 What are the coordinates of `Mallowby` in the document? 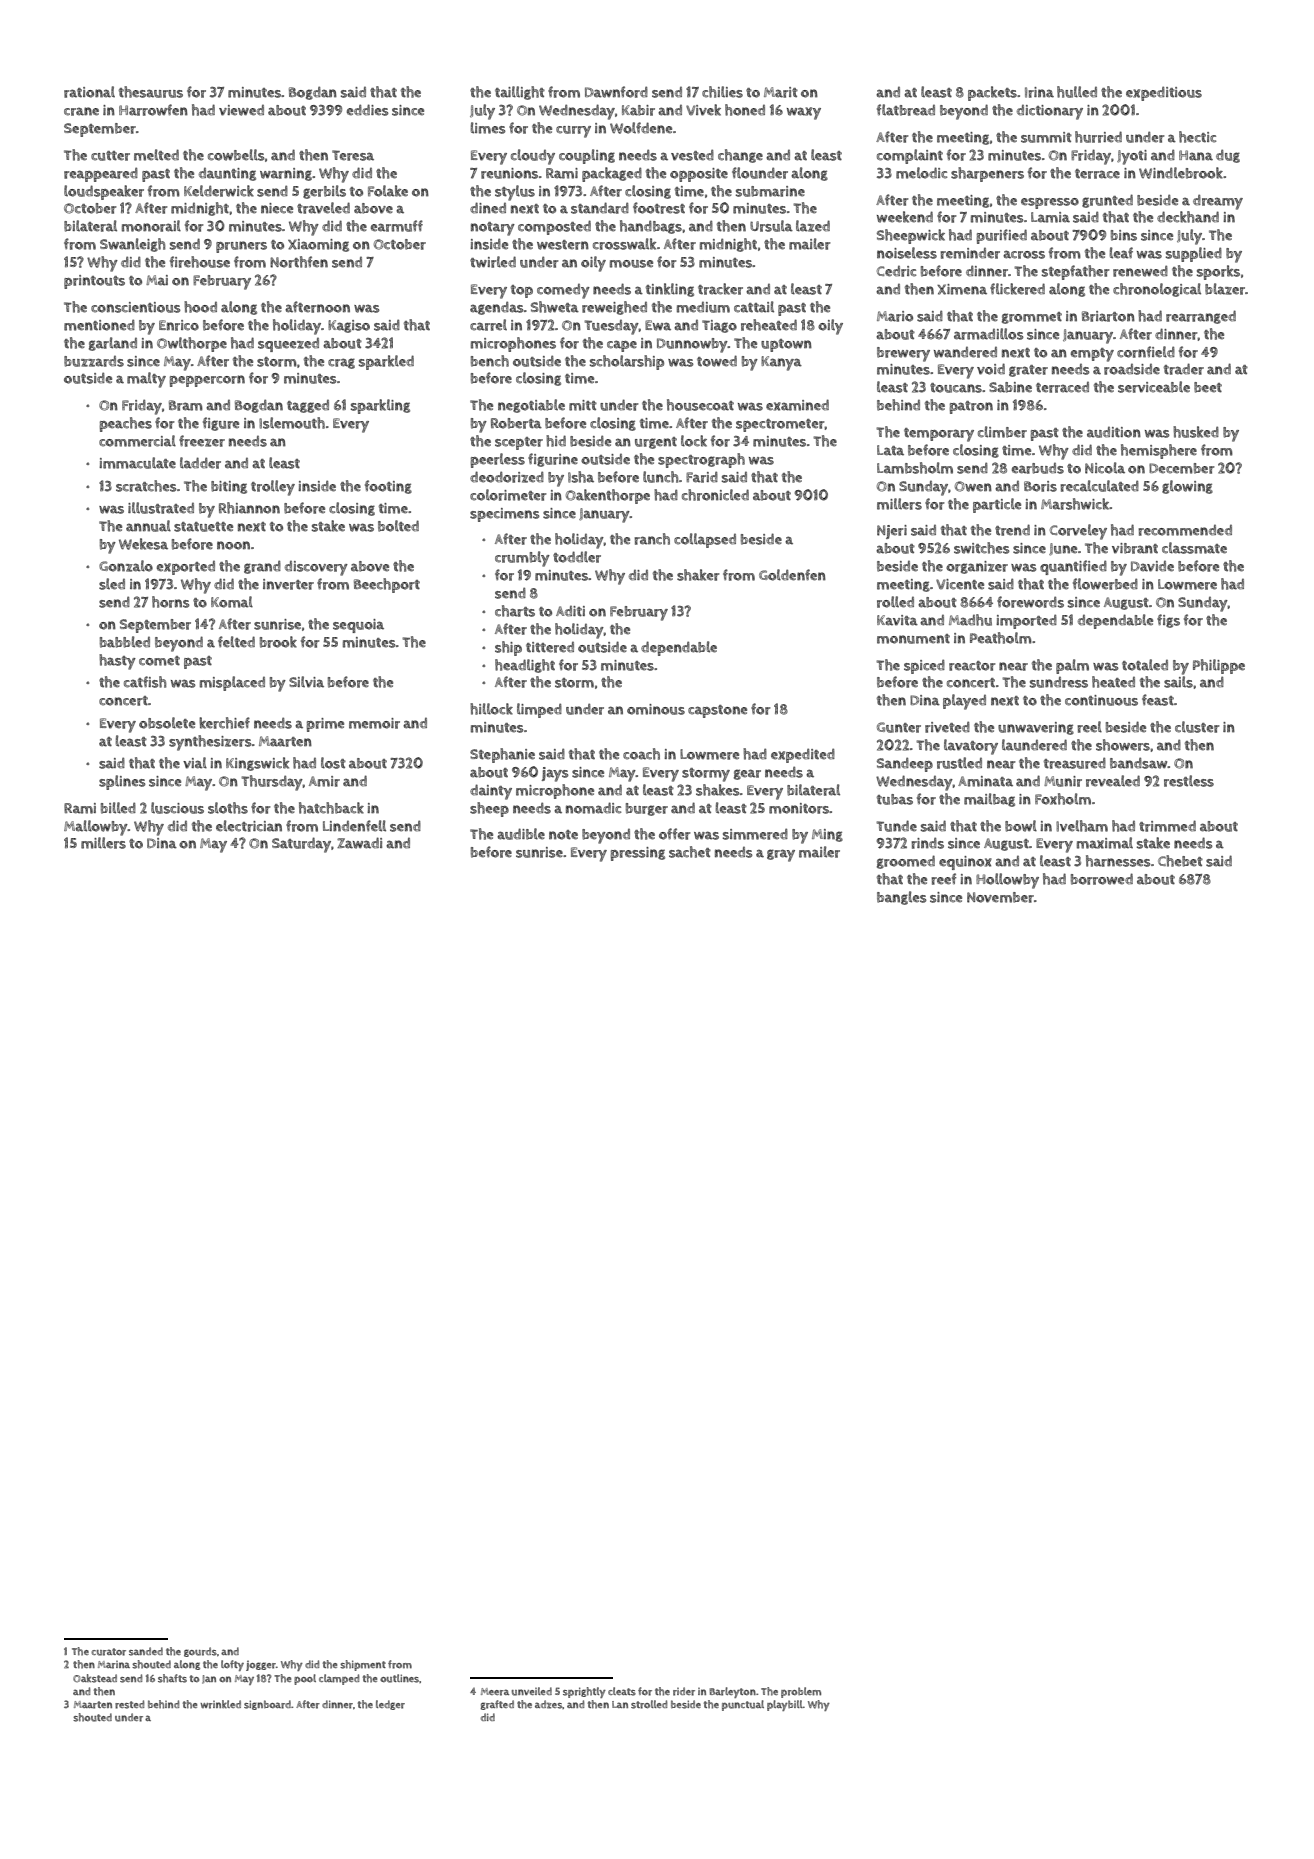 It's located at (96, 828).
